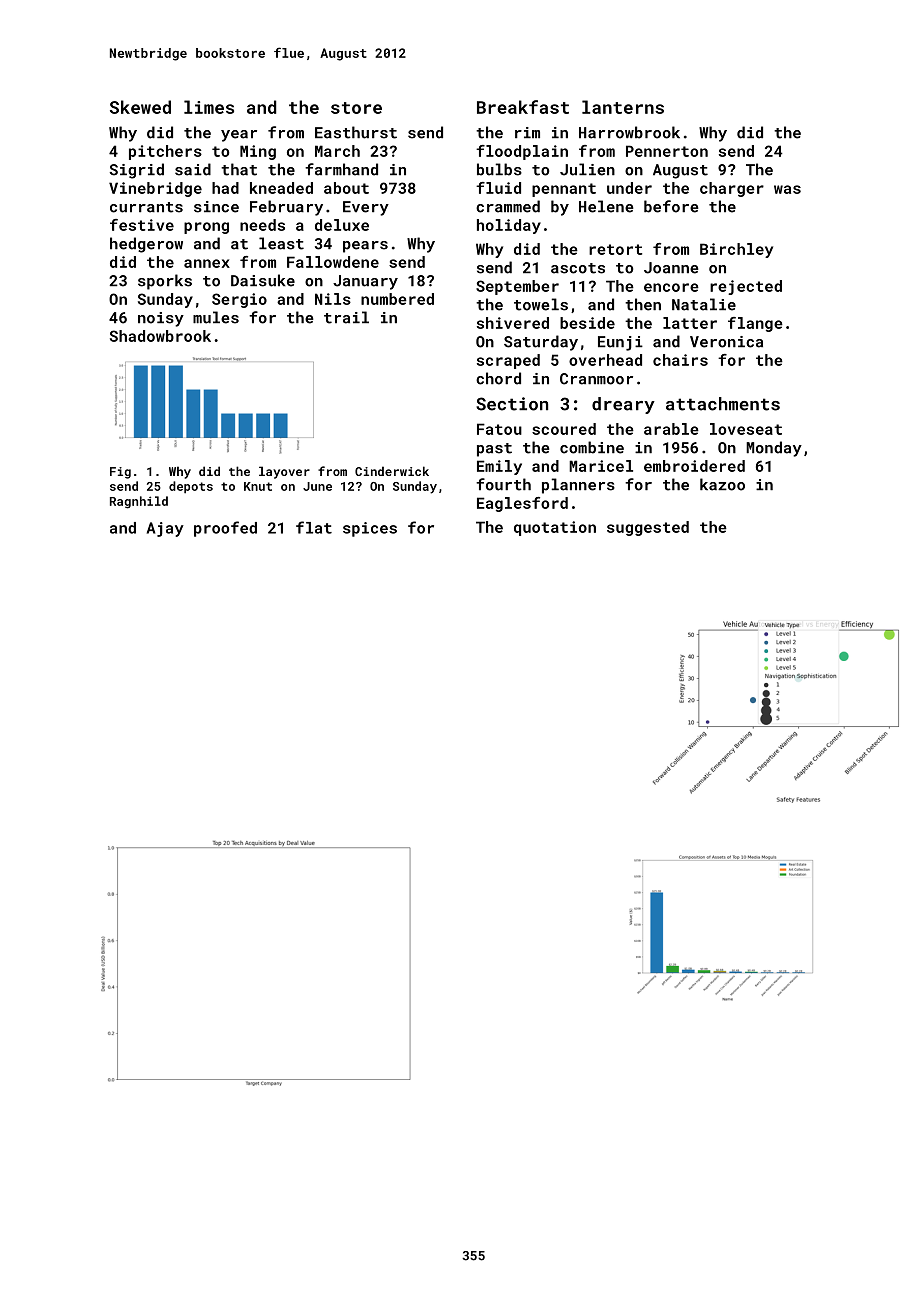 Image resolution: width=924 pixels, height=1308 pixels. Describe the element at coordinates (209, 107) in the screenshot. I see `limes` at that location.
